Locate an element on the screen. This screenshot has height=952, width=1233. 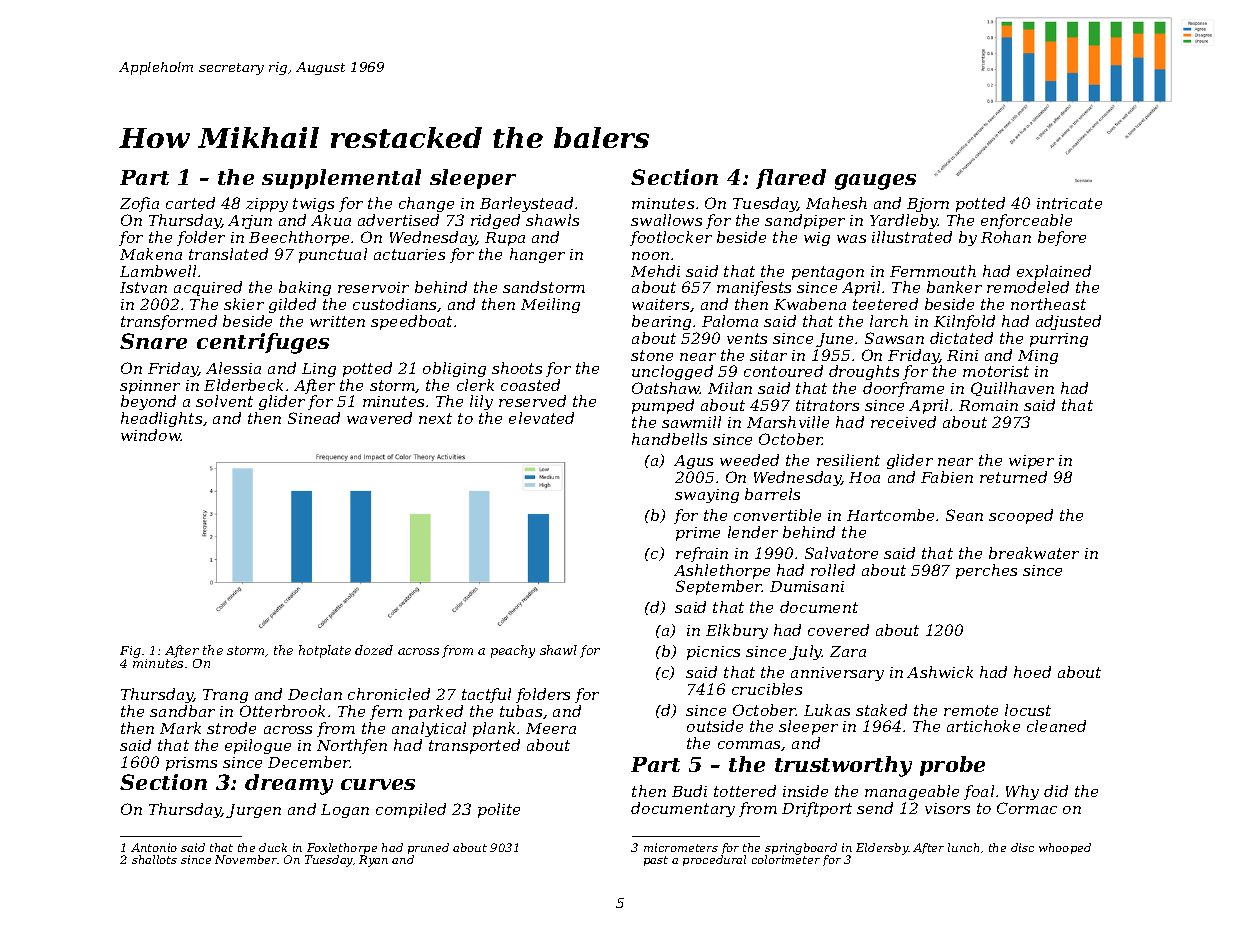
punctual is located at coordinates (333, 255).
